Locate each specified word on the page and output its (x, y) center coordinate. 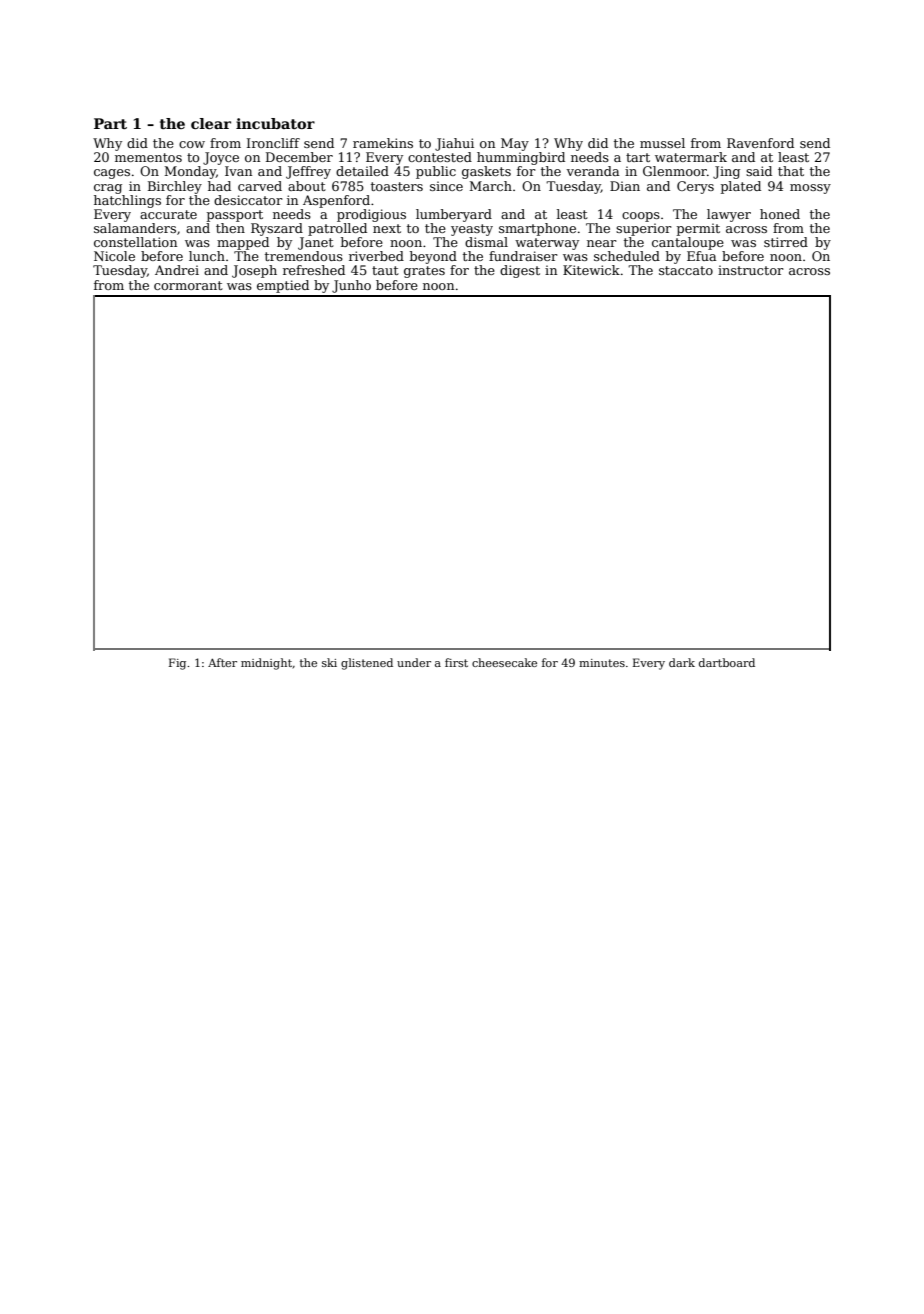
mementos (148, 157)
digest (520, 271)
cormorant (188, 285)
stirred (786, 242)
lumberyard (454, 215)
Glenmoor (675, 171)
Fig (177, 664)
